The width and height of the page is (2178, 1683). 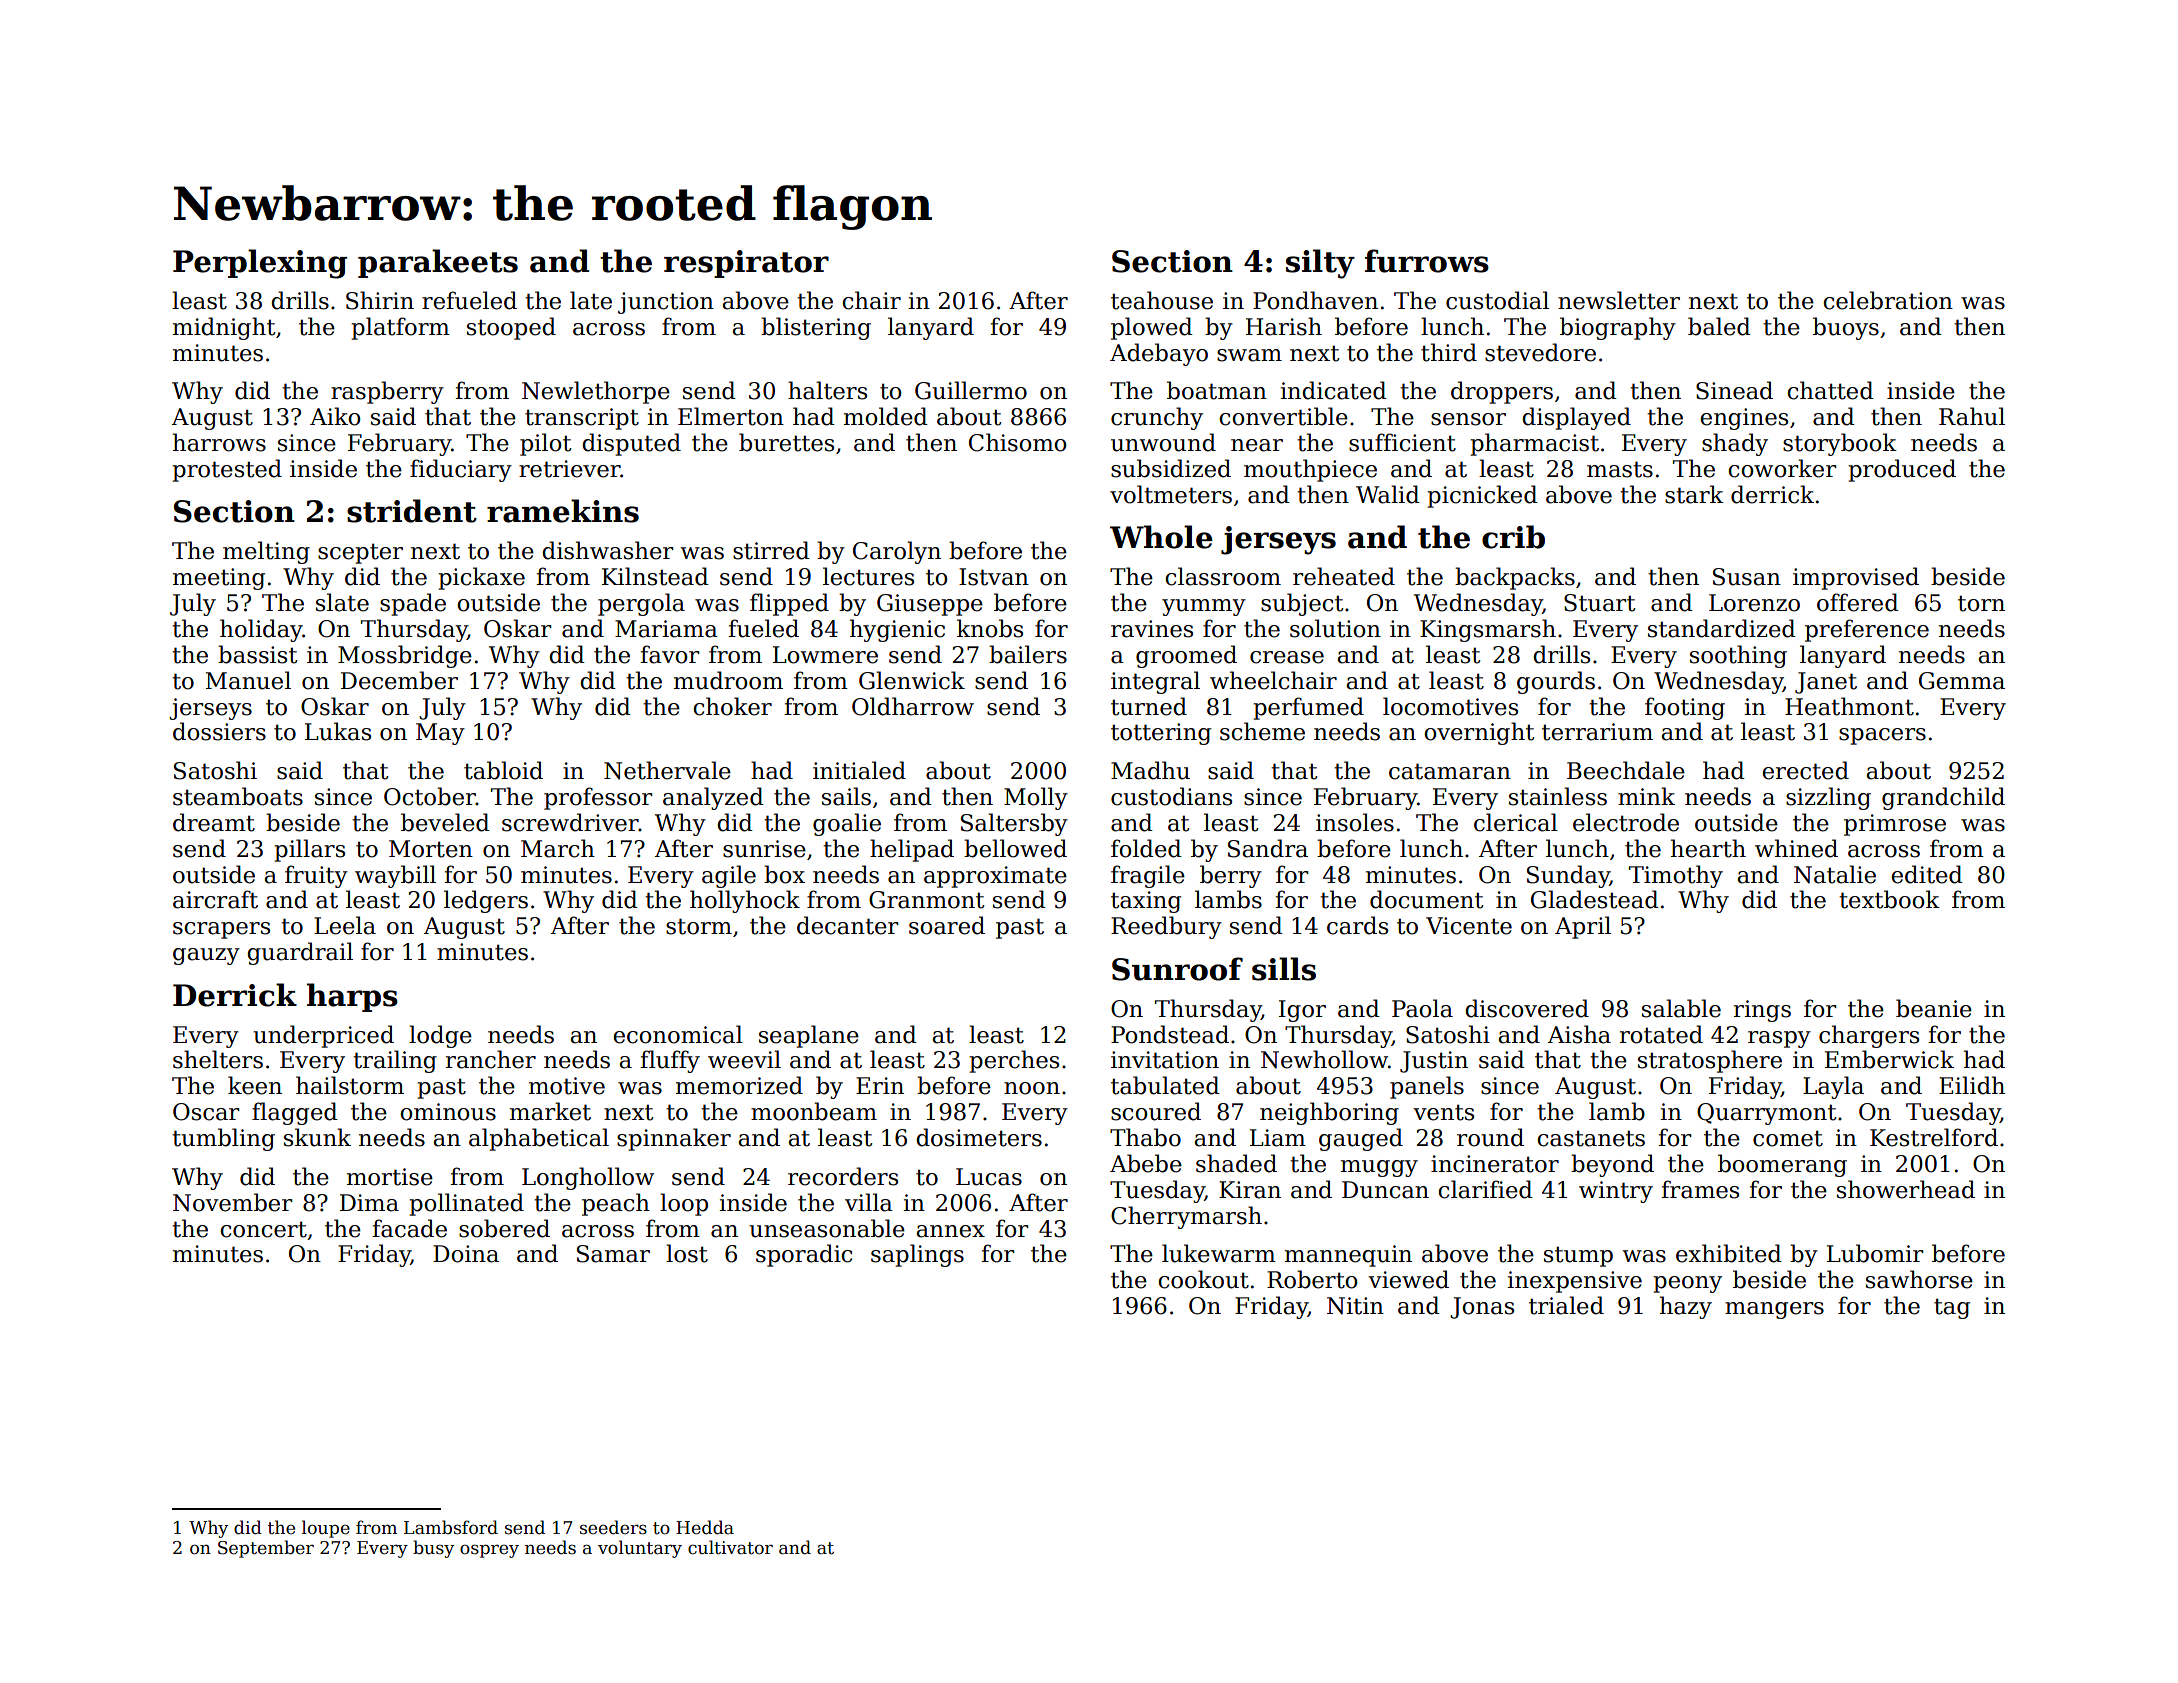 I want to click on lost, so click(x=687, y=1253).
